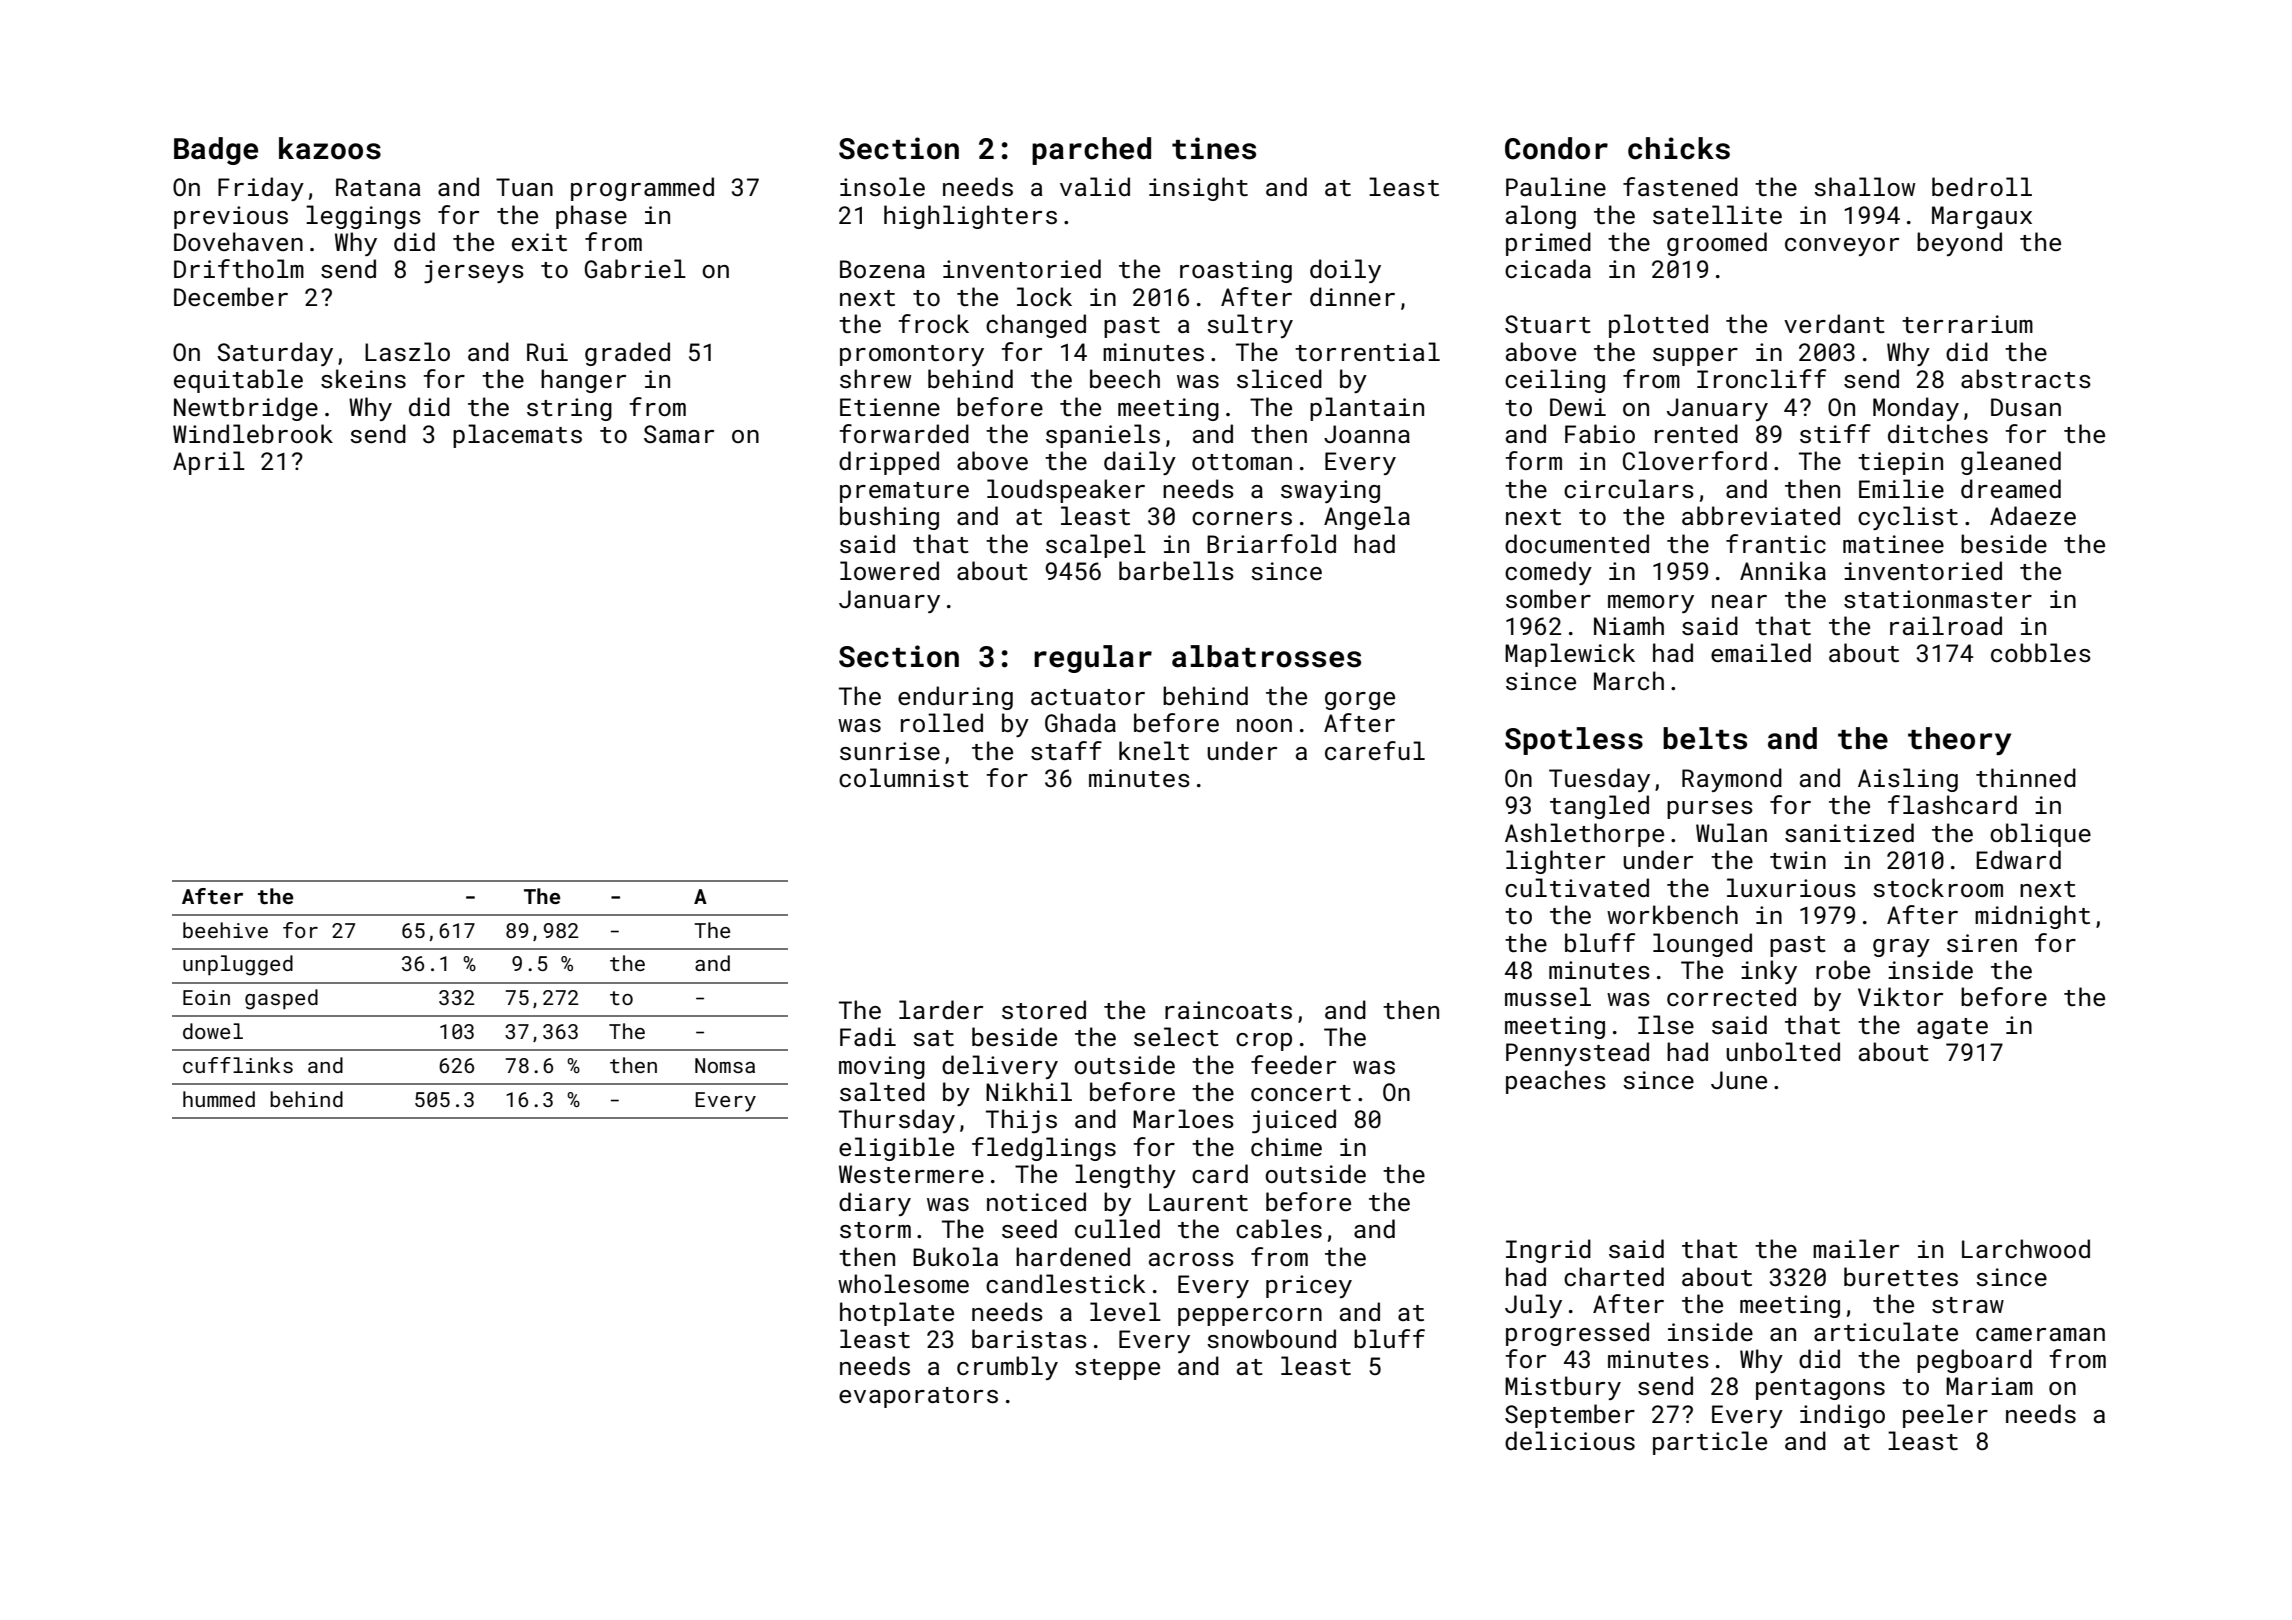 The image size is (2292, 1620). Describe the element at coordinates (1570, 1440) in the screenshot. I see `delicious` at that location.
